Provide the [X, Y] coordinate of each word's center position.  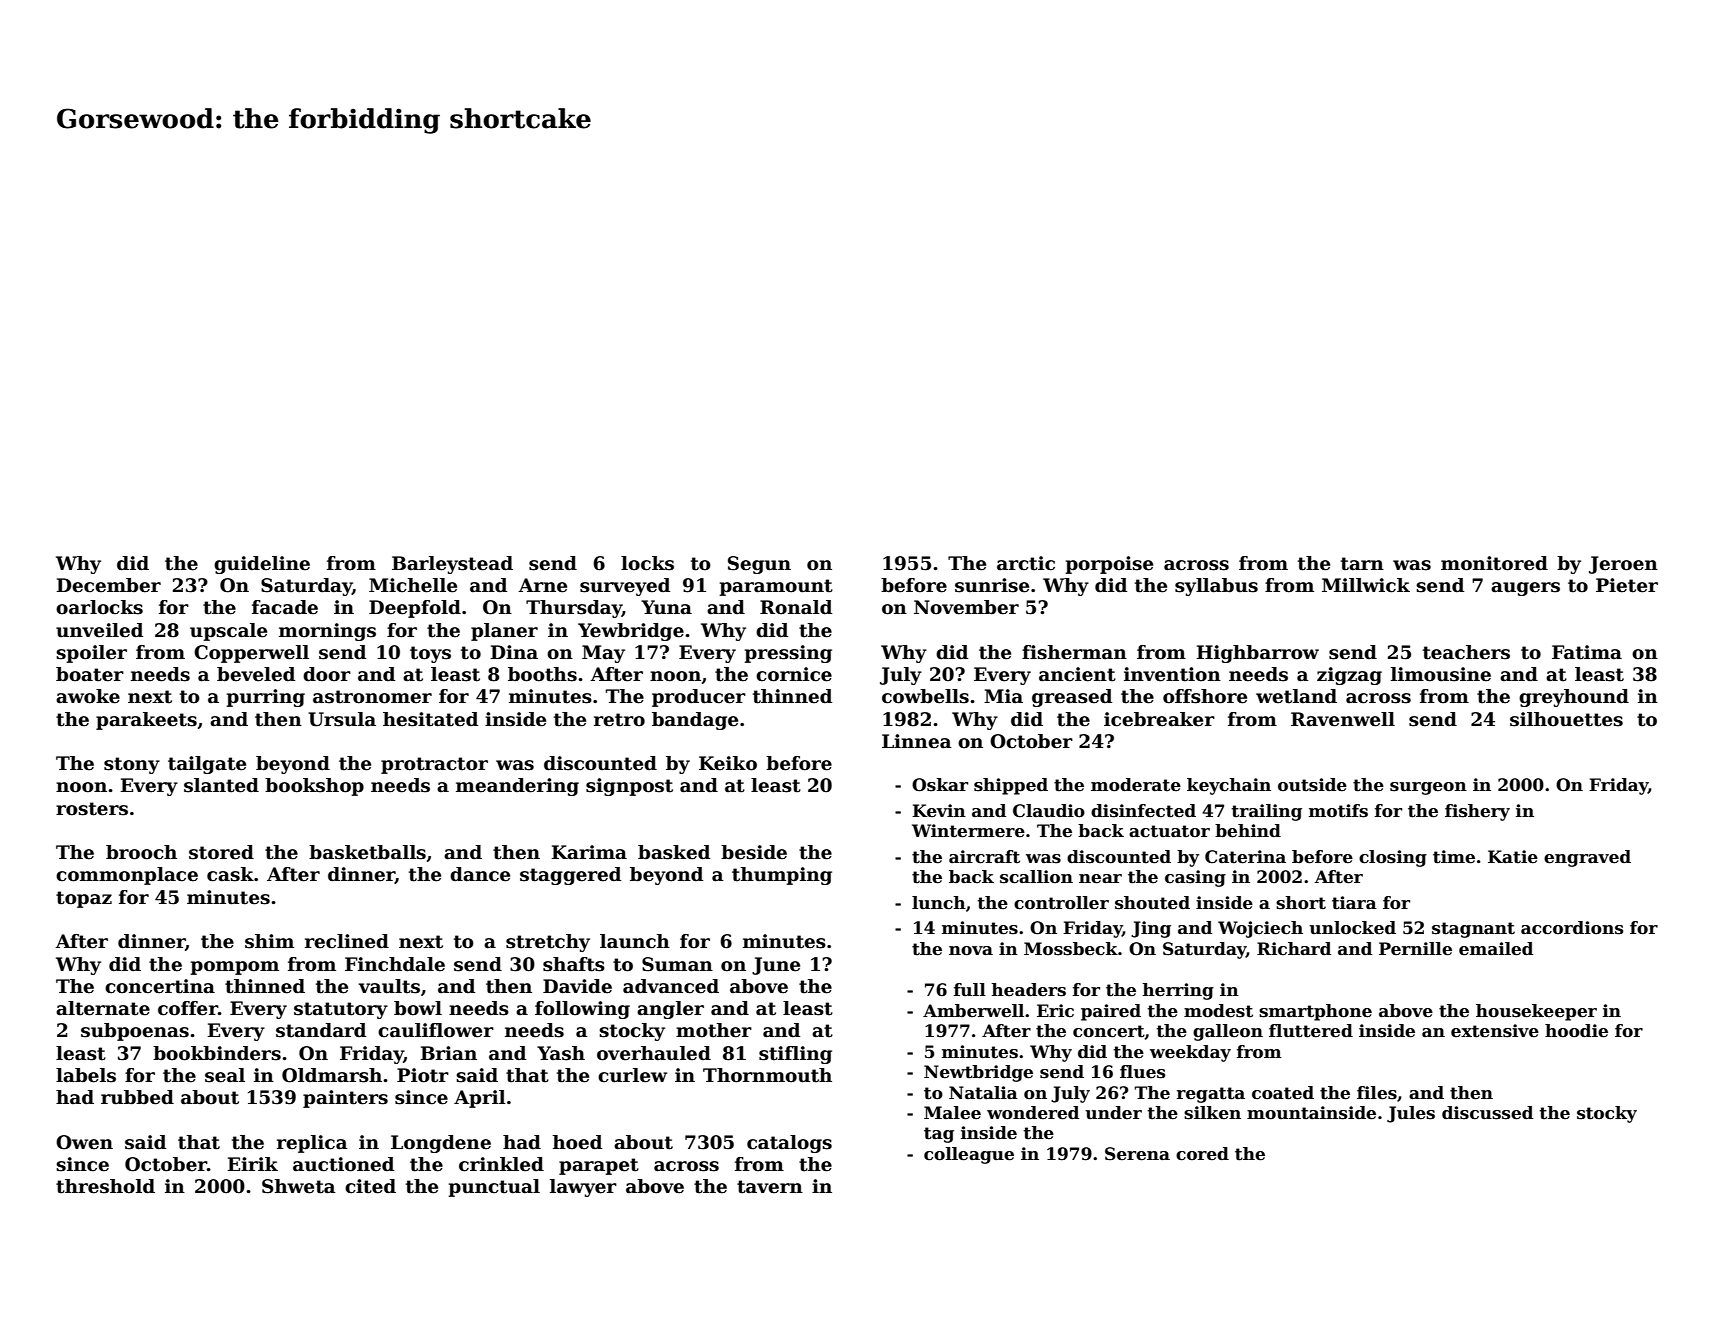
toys [430, 654]
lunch [939, 903]
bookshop [314, 787]
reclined [347, 941]
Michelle [413, 585]
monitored [1494, 563]
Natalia [983, 1093]
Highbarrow [1258, 654]
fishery [1477, 812]
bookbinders [217, 1053]
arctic [1026, 563]
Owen [84, 1142]
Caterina [1245, 857]
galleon [1228, 1032]
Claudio [1049, 811]
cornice [794, 674]
